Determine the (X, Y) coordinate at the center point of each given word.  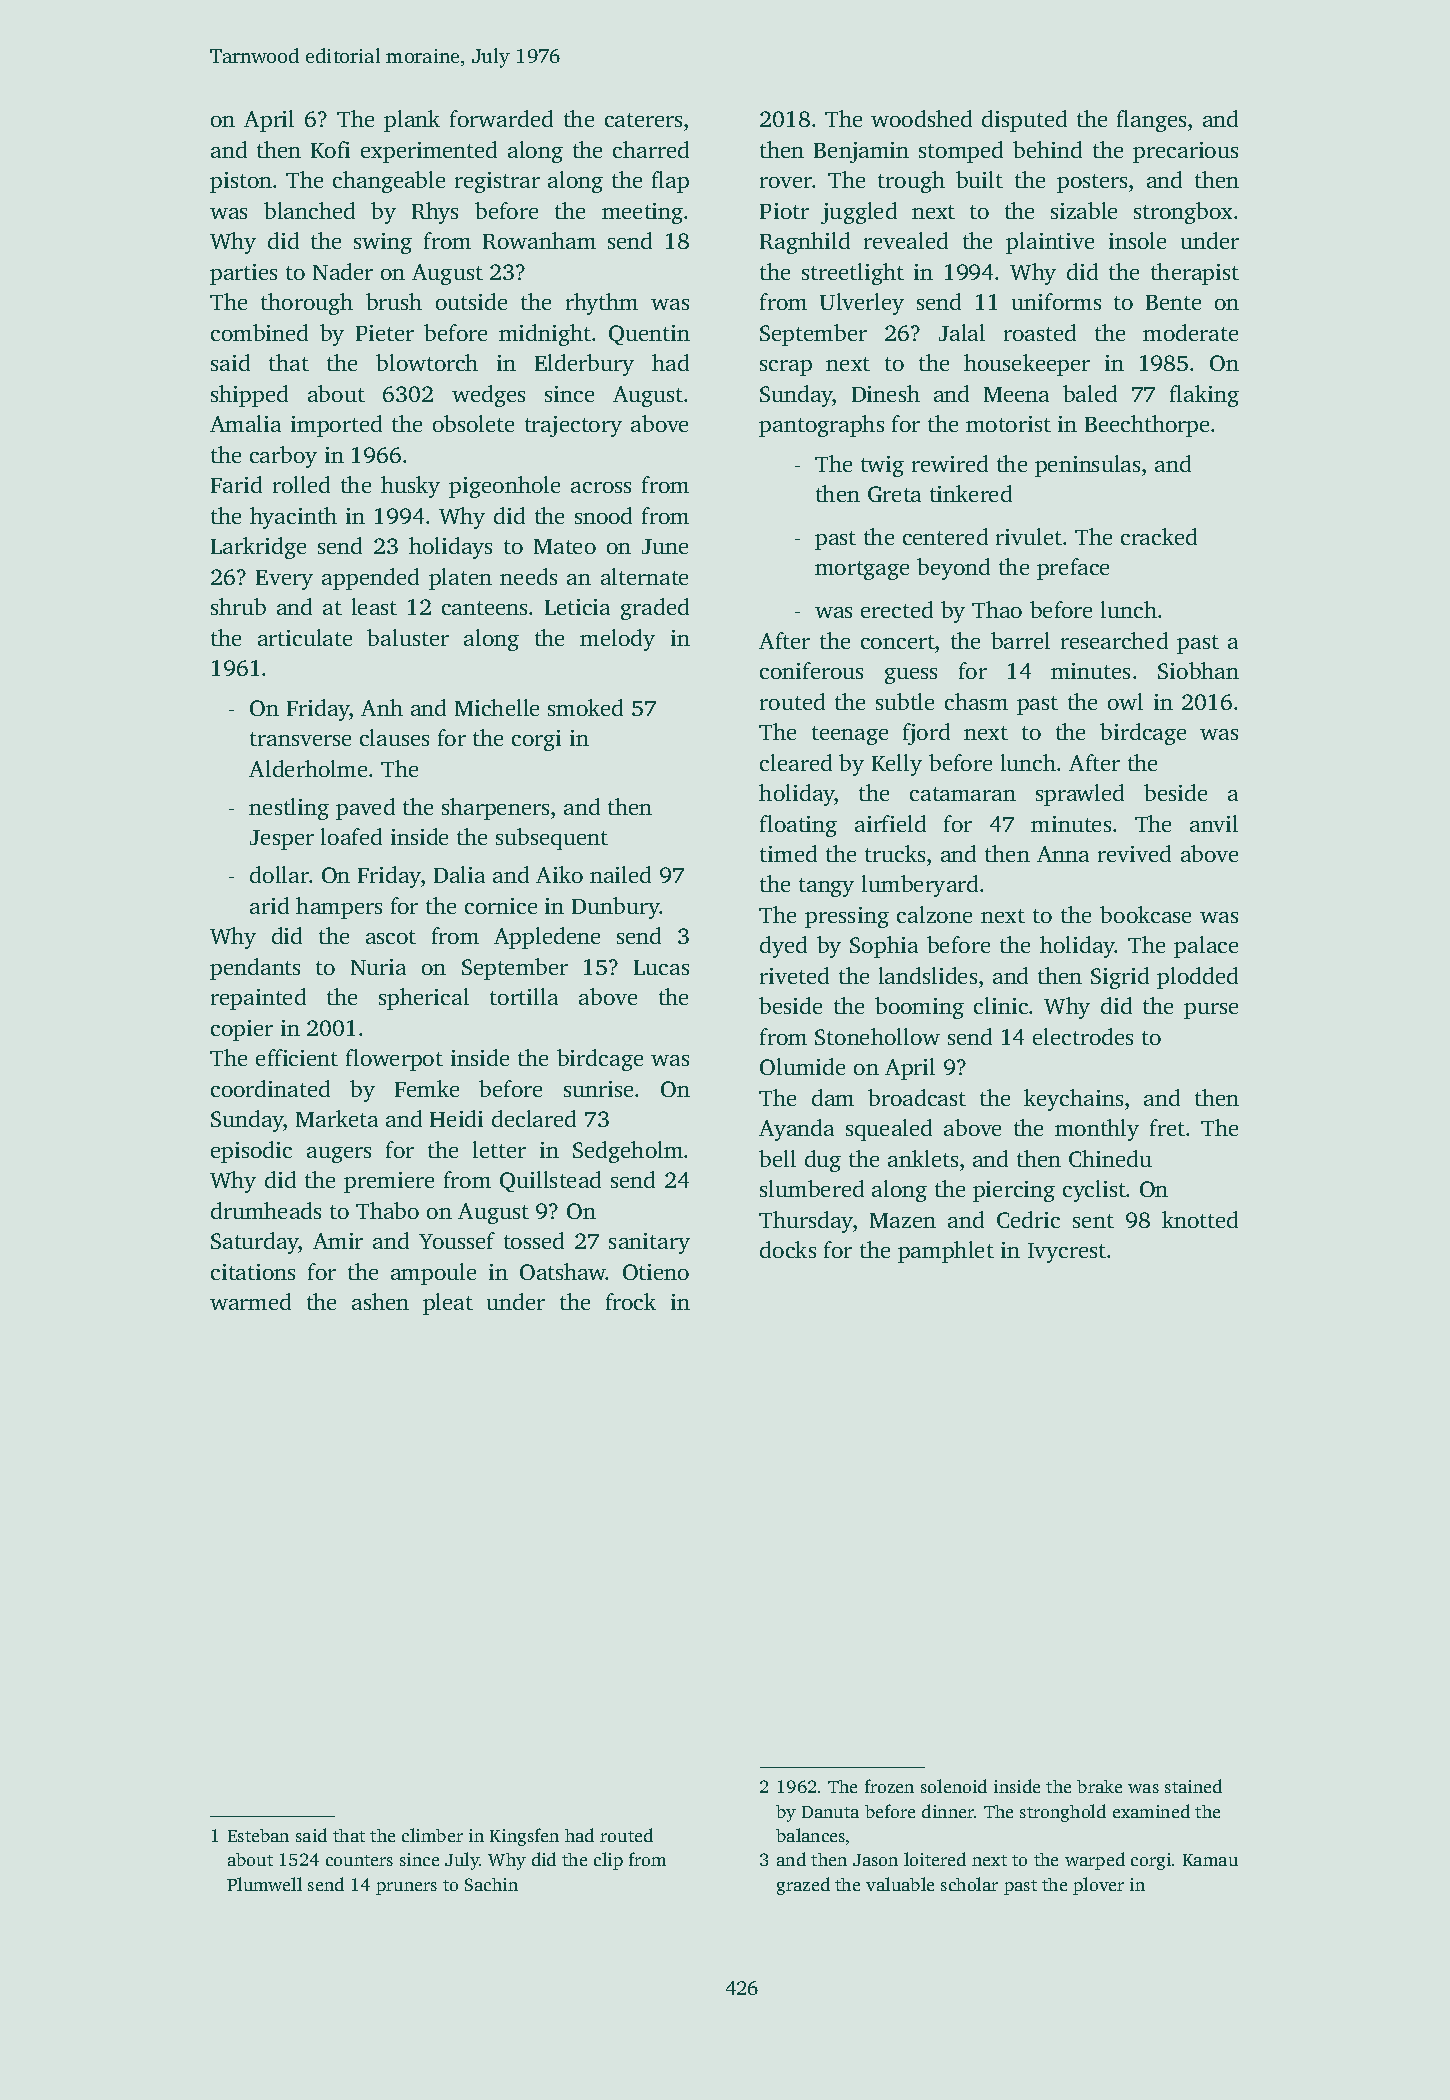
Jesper (282, 840)
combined (259, 332)
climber (432, 1835)
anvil (1214, 823)
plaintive (1050, 243)
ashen (380, 1301)
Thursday (806, 1222)
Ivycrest (1067, 1253)
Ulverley (862, 304)
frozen (889, 1786)
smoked (585, 707)
